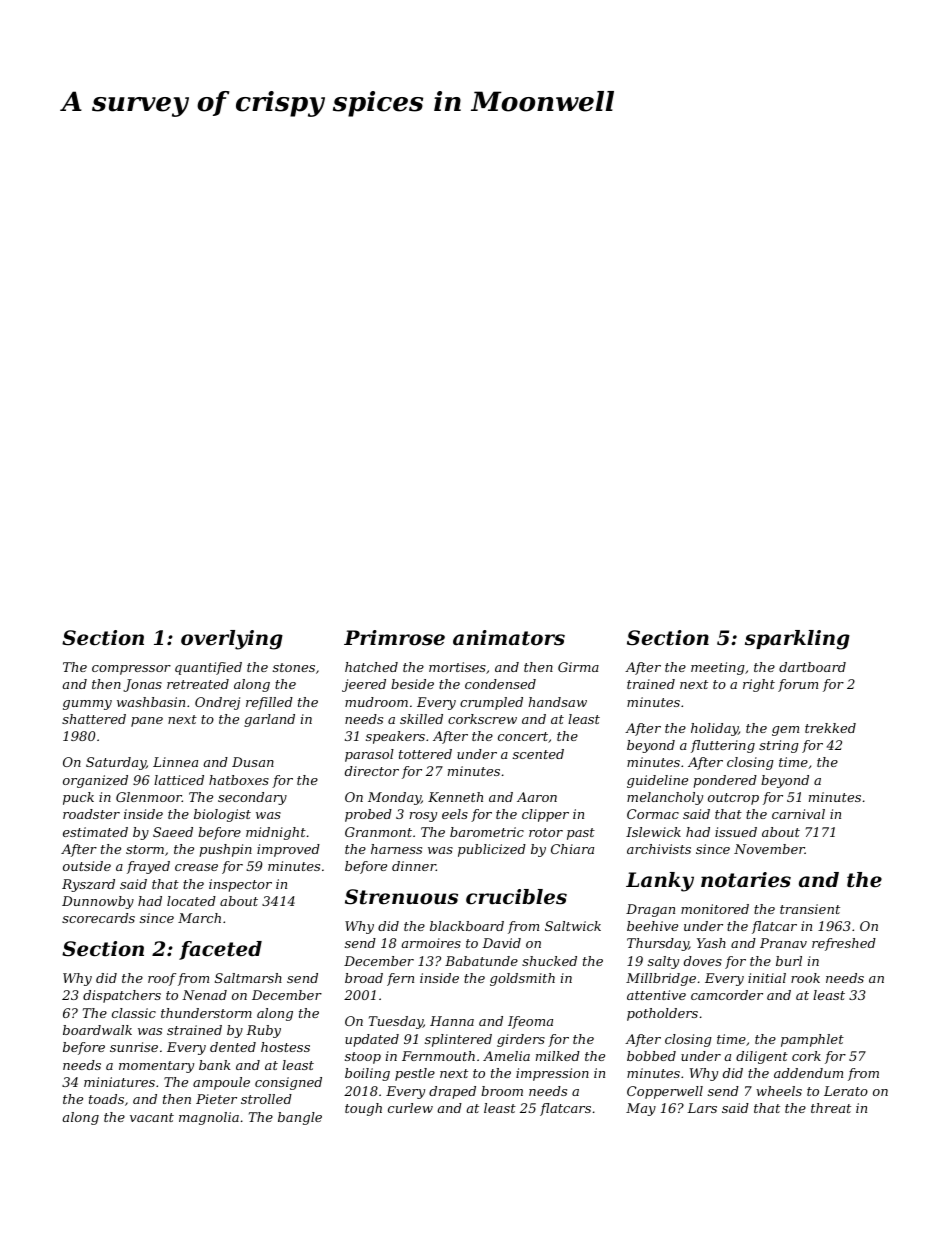 Image resolution: width=952 pixels, height=1233 pixels. Describe the element at coordinates (87, 705) in the document. I see `gummy` at that location.
